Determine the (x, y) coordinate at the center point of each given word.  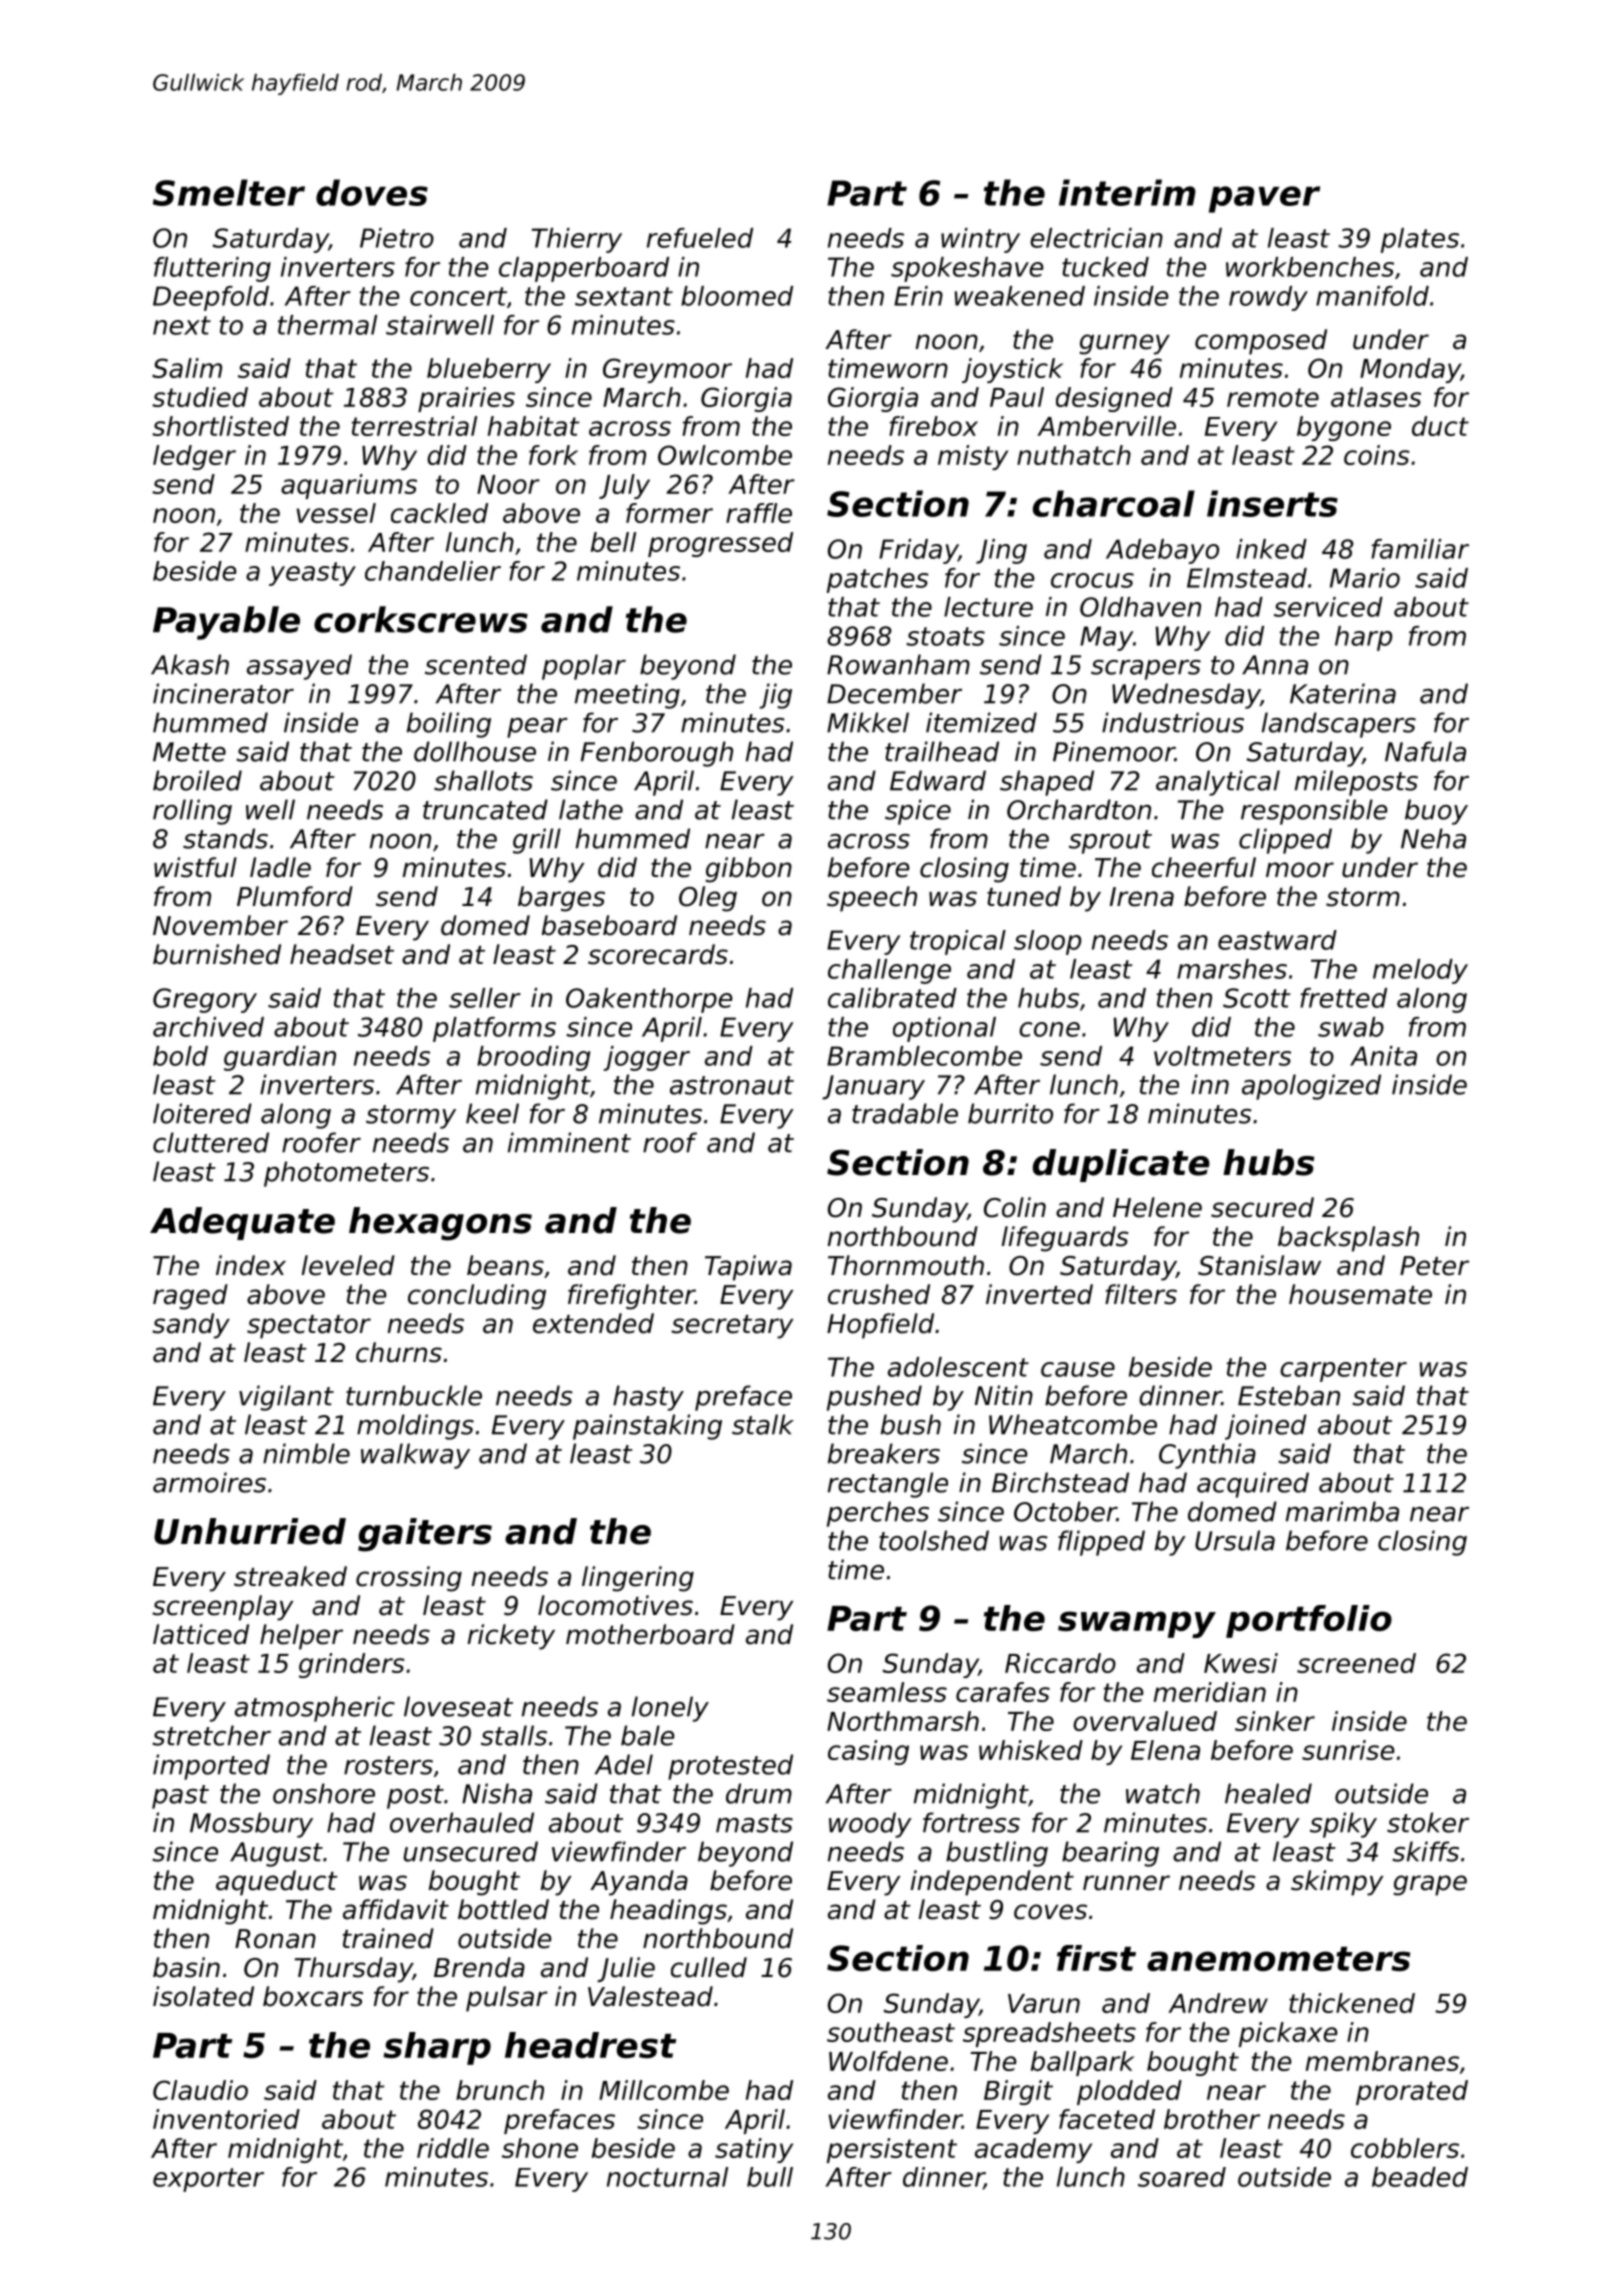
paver (1264, 199)
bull (770, 2177)
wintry (980, 240)
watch (1163, 1793)
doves (372, 192)
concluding (477, 1297)
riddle (453, 2148)
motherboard (650, 1634)
